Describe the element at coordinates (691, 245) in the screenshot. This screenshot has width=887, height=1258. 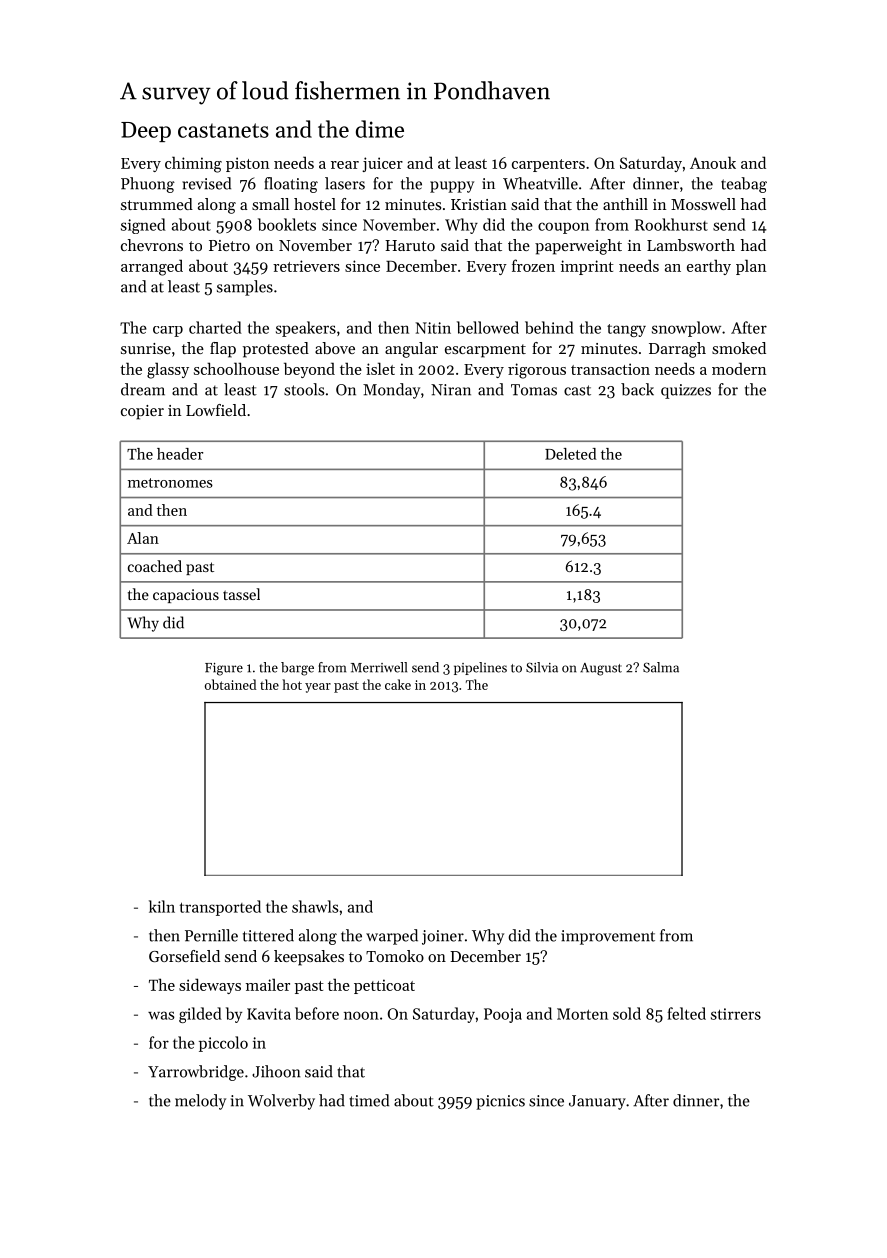
I see `Lambsworth` at that location.
